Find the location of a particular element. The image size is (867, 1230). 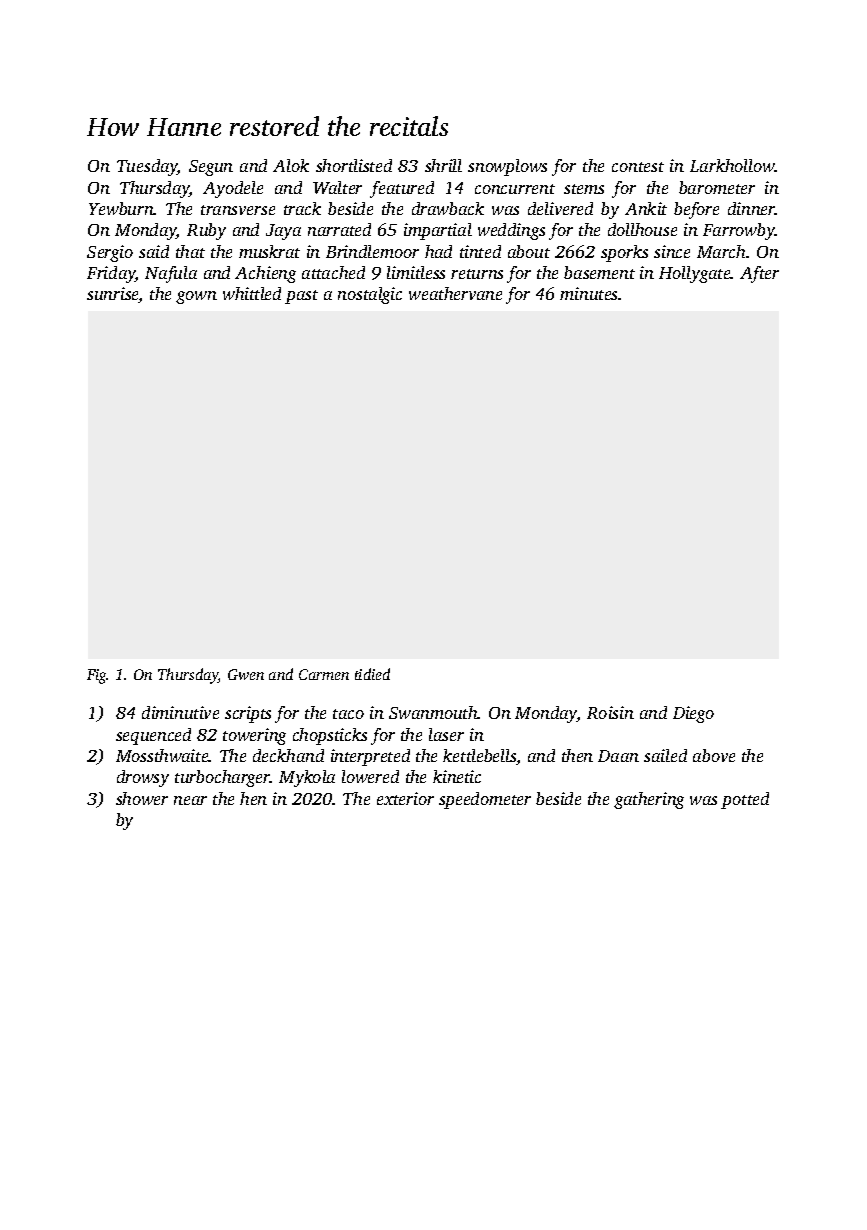

Fig is located at coordinates (97, 676).
